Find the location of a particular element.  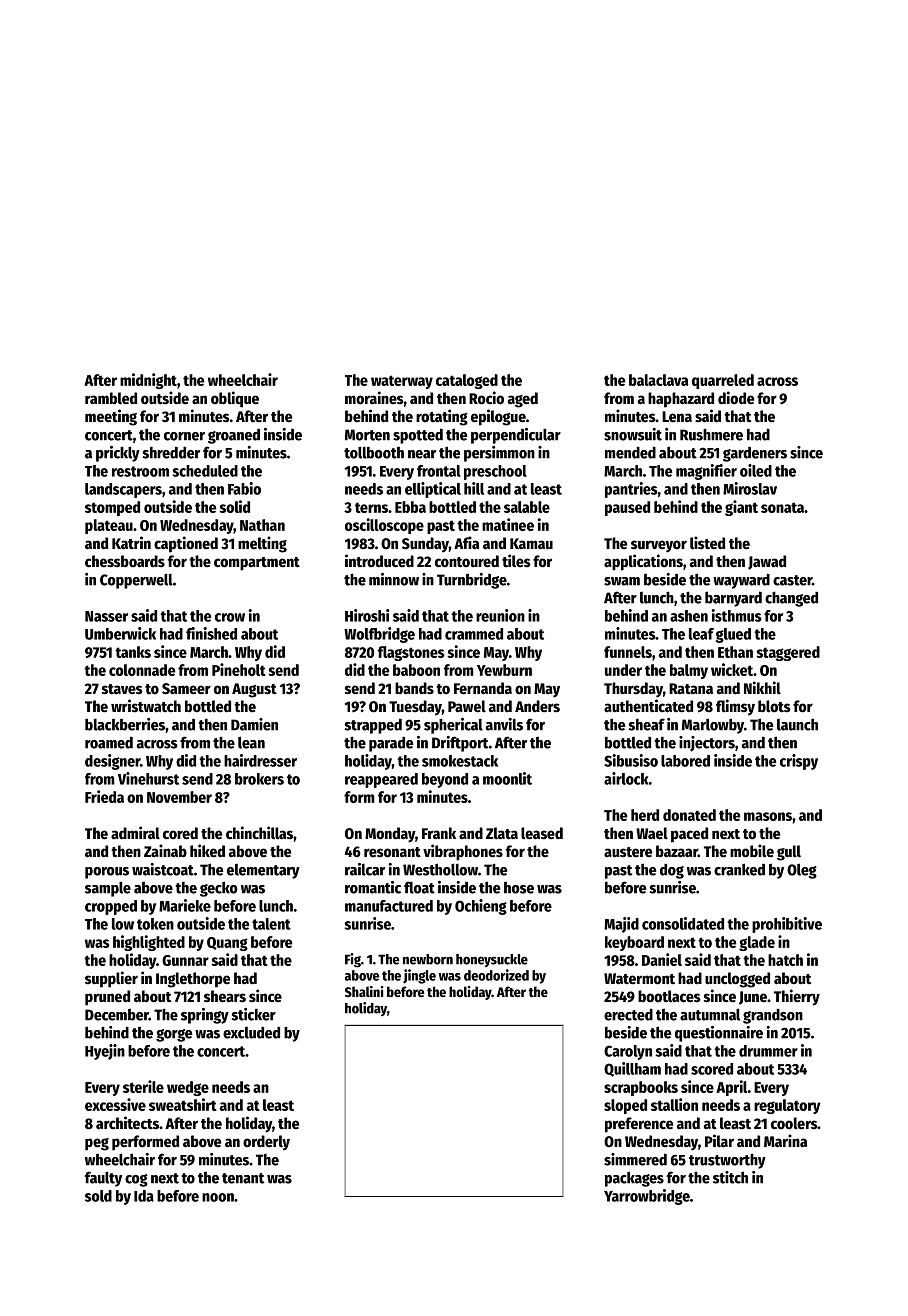

moonlit is located at coordinates (507, 778).
